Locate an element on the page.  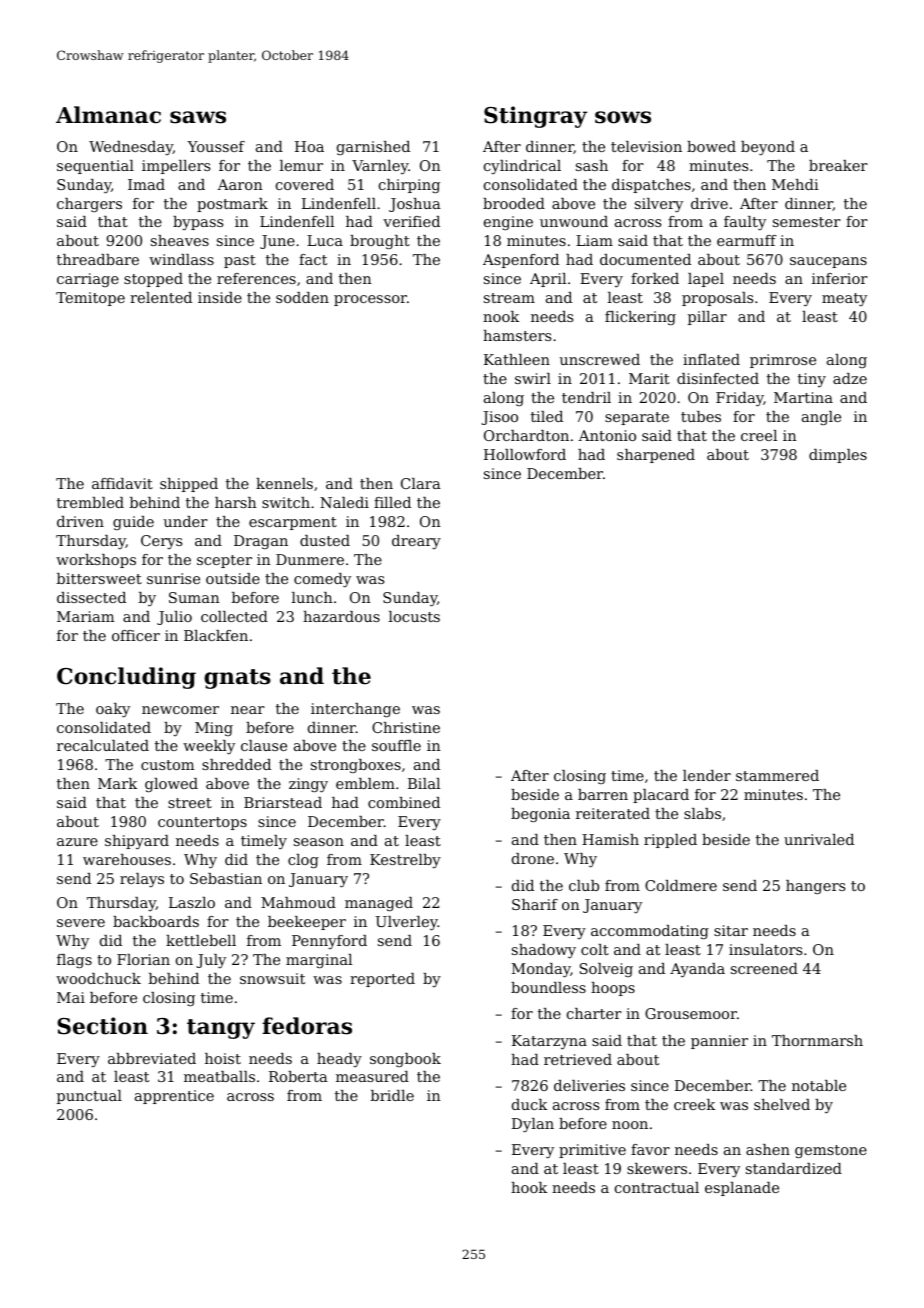
Roberta is located at coordinates (298, 1076).
